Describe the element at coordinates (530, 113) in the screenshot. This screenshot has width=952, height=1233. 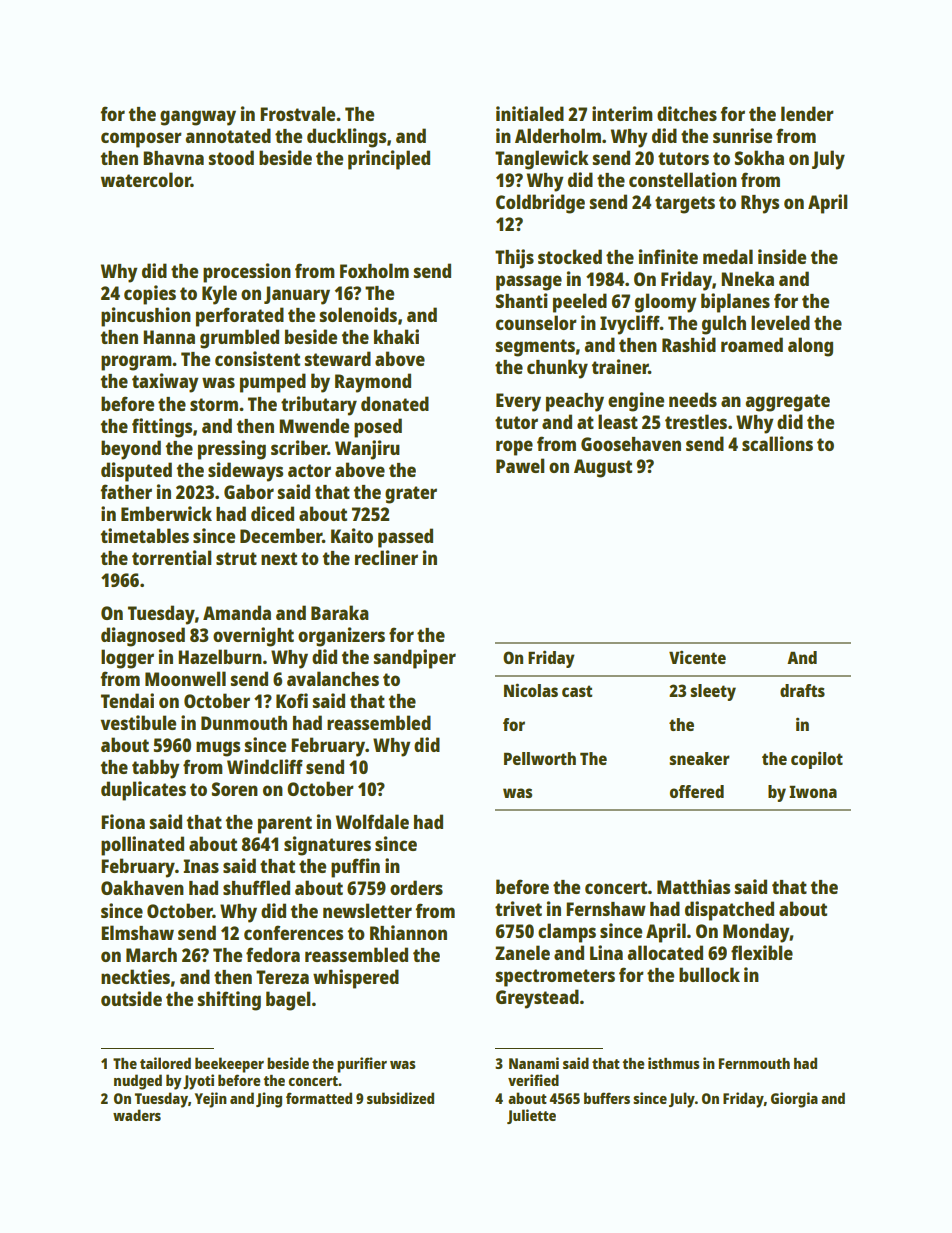
I see `initialed` at that location.
